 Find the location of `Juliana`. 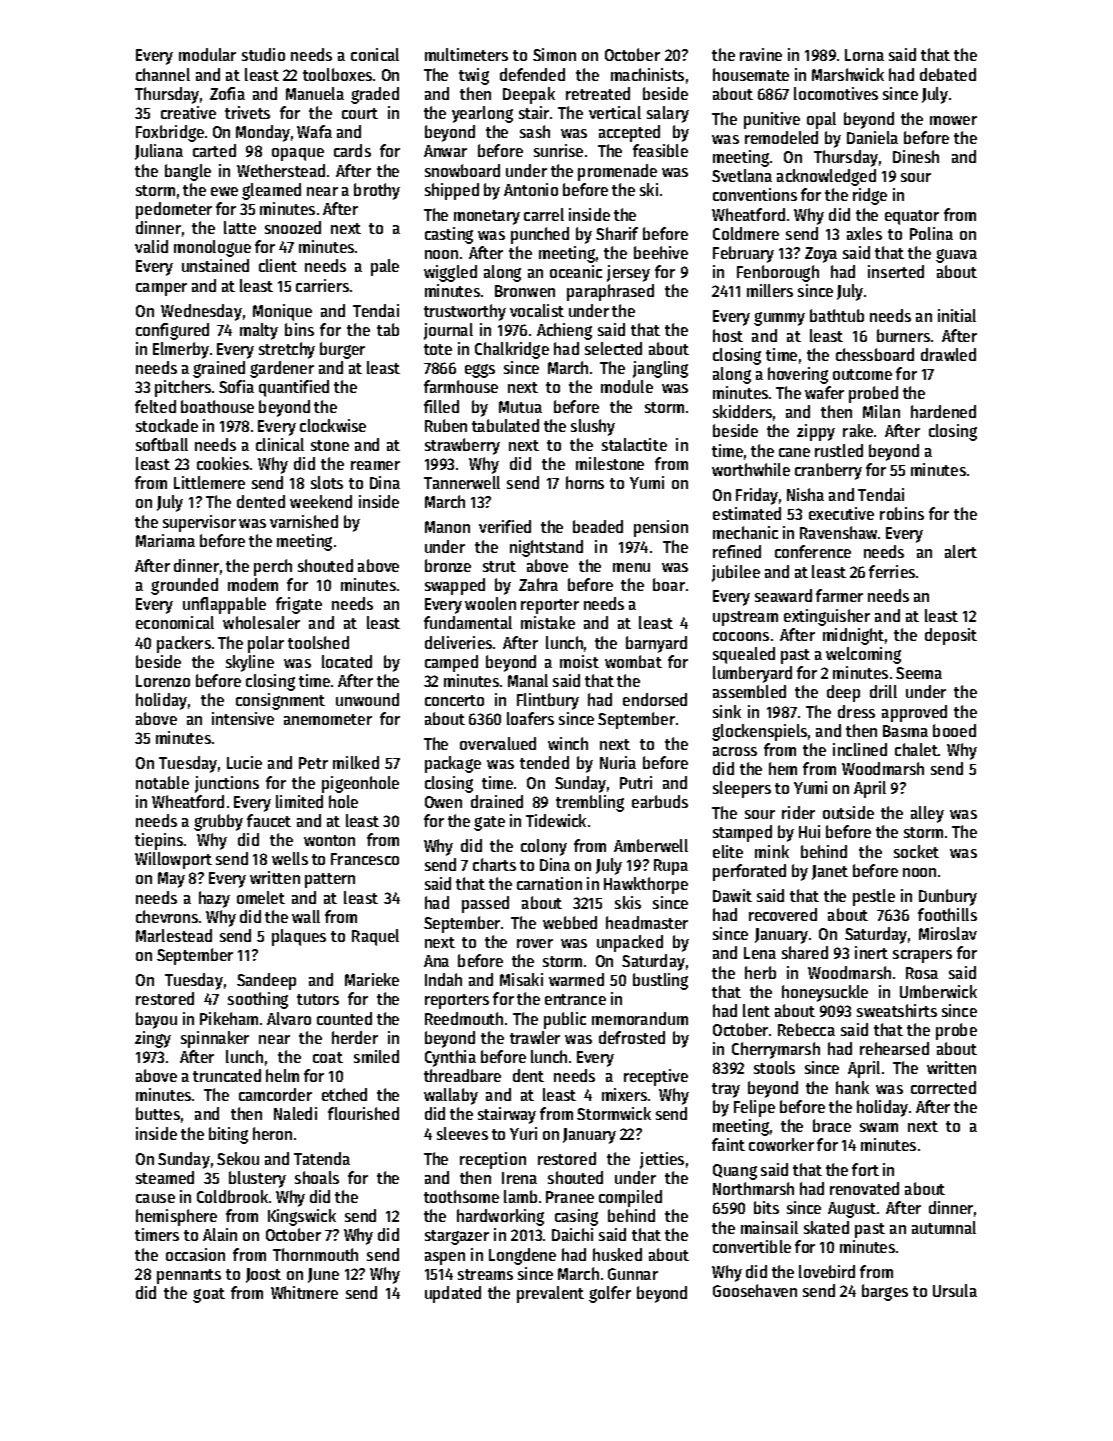

Juliana is located at coordinates (159, 152).
